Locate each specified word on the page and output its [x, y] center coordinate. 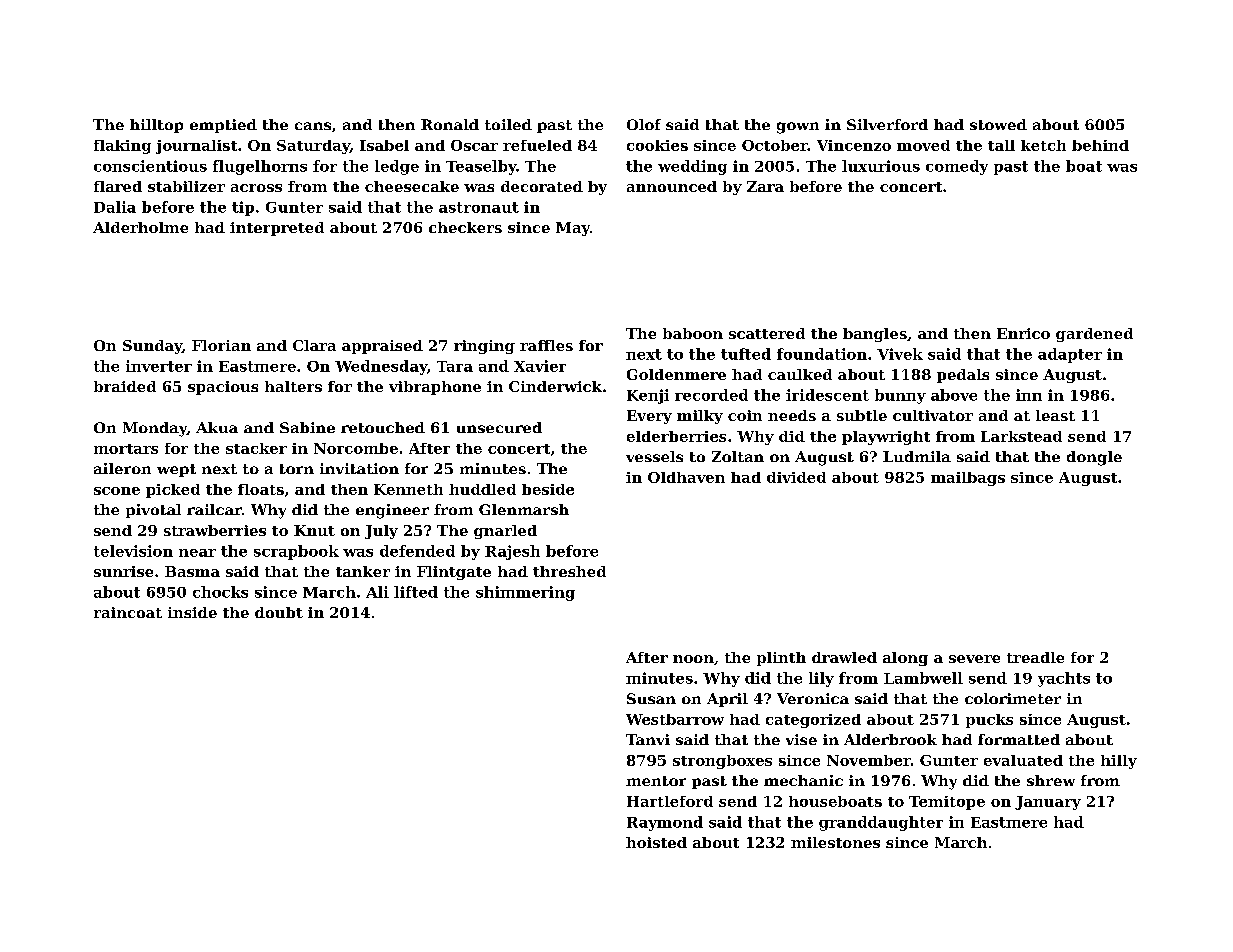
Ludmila [917, 456]
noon [693, 659]
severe [974, 659]
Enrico [1023, 333]
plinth [781, 659]
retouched [383, 427]
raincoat [128, 612]
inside [192, 612]
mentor [656, 781]
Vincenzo [854, 145]
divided [796, 477]
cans [313, 126]
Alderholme [140, 227]
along [905, 659]
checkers [465, 227]
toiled [508, 124]
